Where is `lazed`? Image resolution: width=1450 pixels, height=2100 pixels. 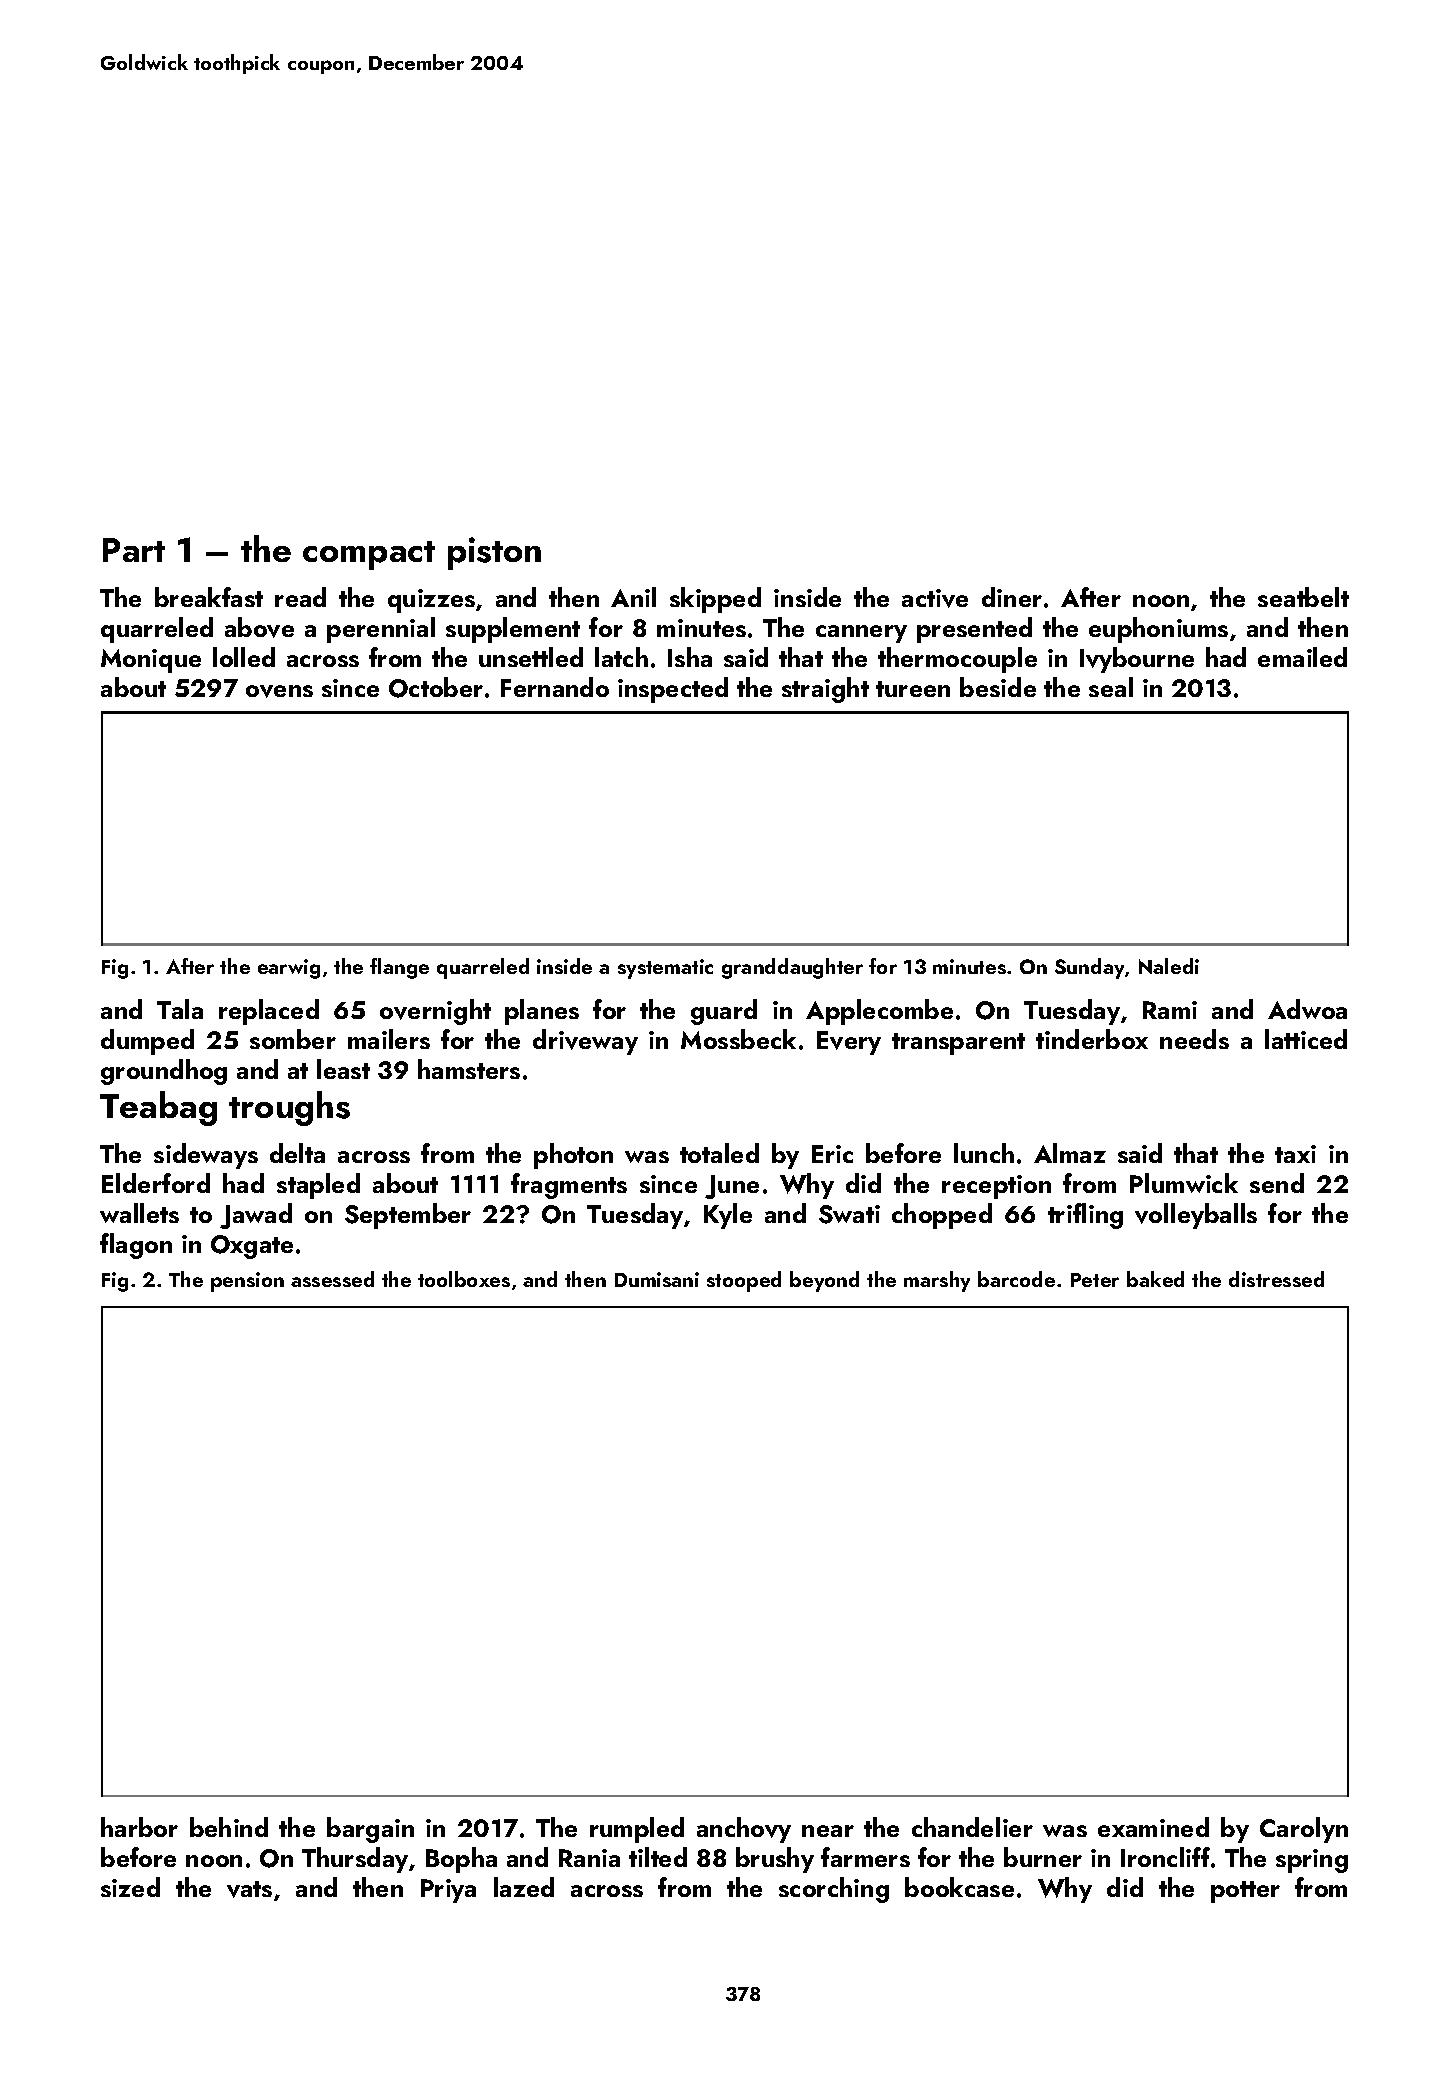 lazed is located at coordinates (524, 1887).
